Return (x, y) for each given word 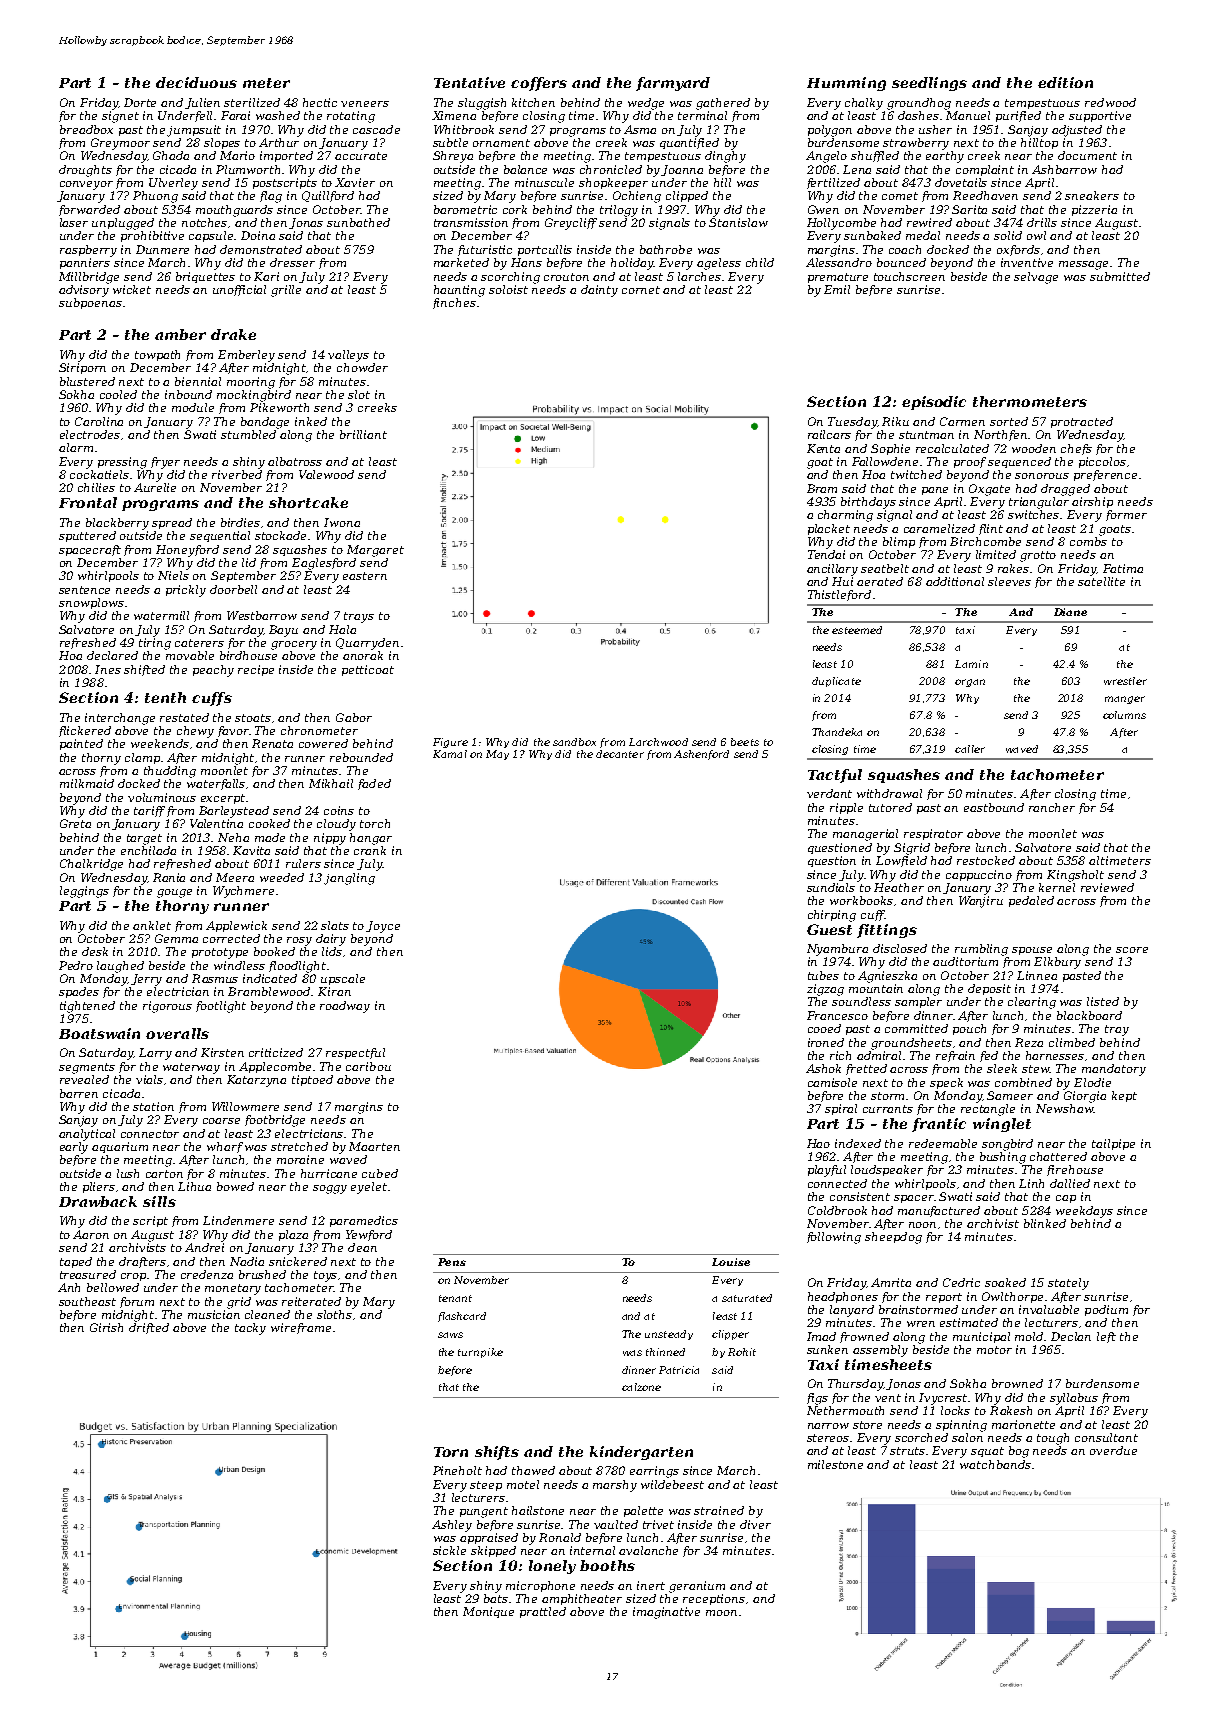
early (74, 1148)
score (1132, 950)
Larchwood (658, 742)
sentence (84, 590)
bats (496, 1598)
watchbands (995, 1464)
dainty (599, 291)
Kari (266, 276)
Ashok (823, 1068)
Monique (488, 1612)
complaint (985, 170)
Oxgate (989, 490)
